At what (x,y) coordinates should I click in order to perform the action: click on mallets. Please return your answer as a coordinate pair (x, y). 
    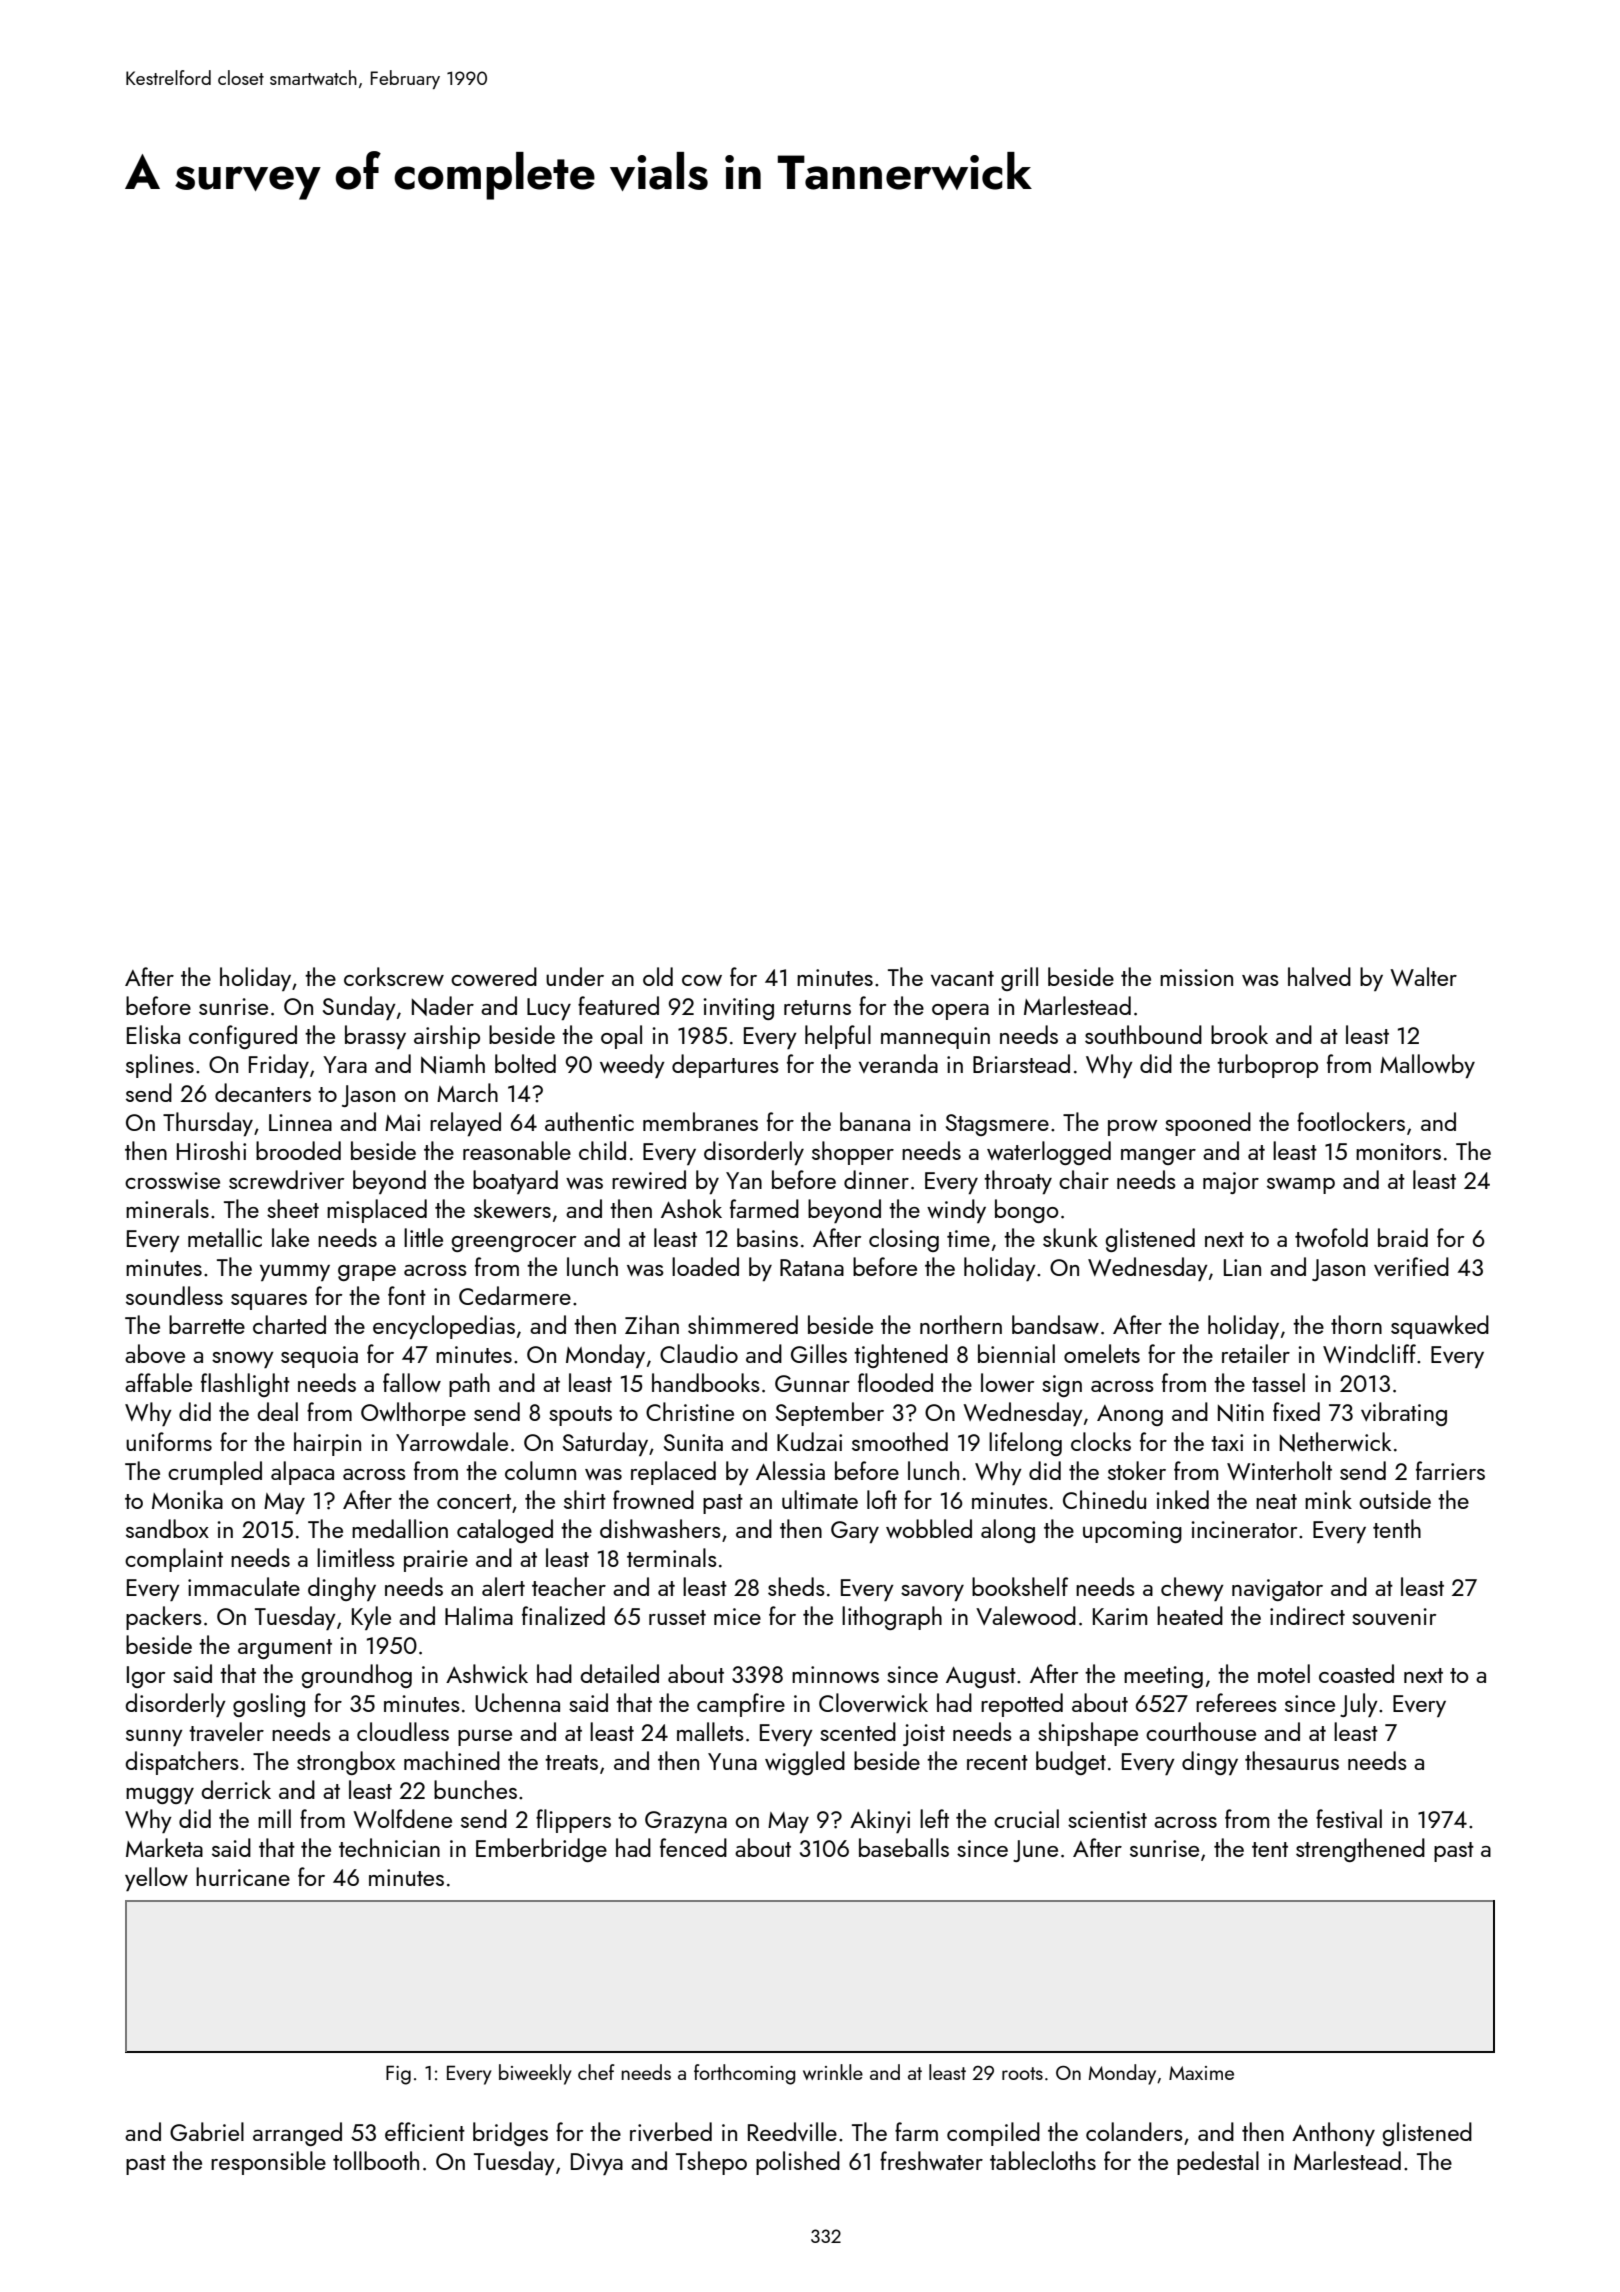
    Looking at the image, I should click on (710, 1731).
